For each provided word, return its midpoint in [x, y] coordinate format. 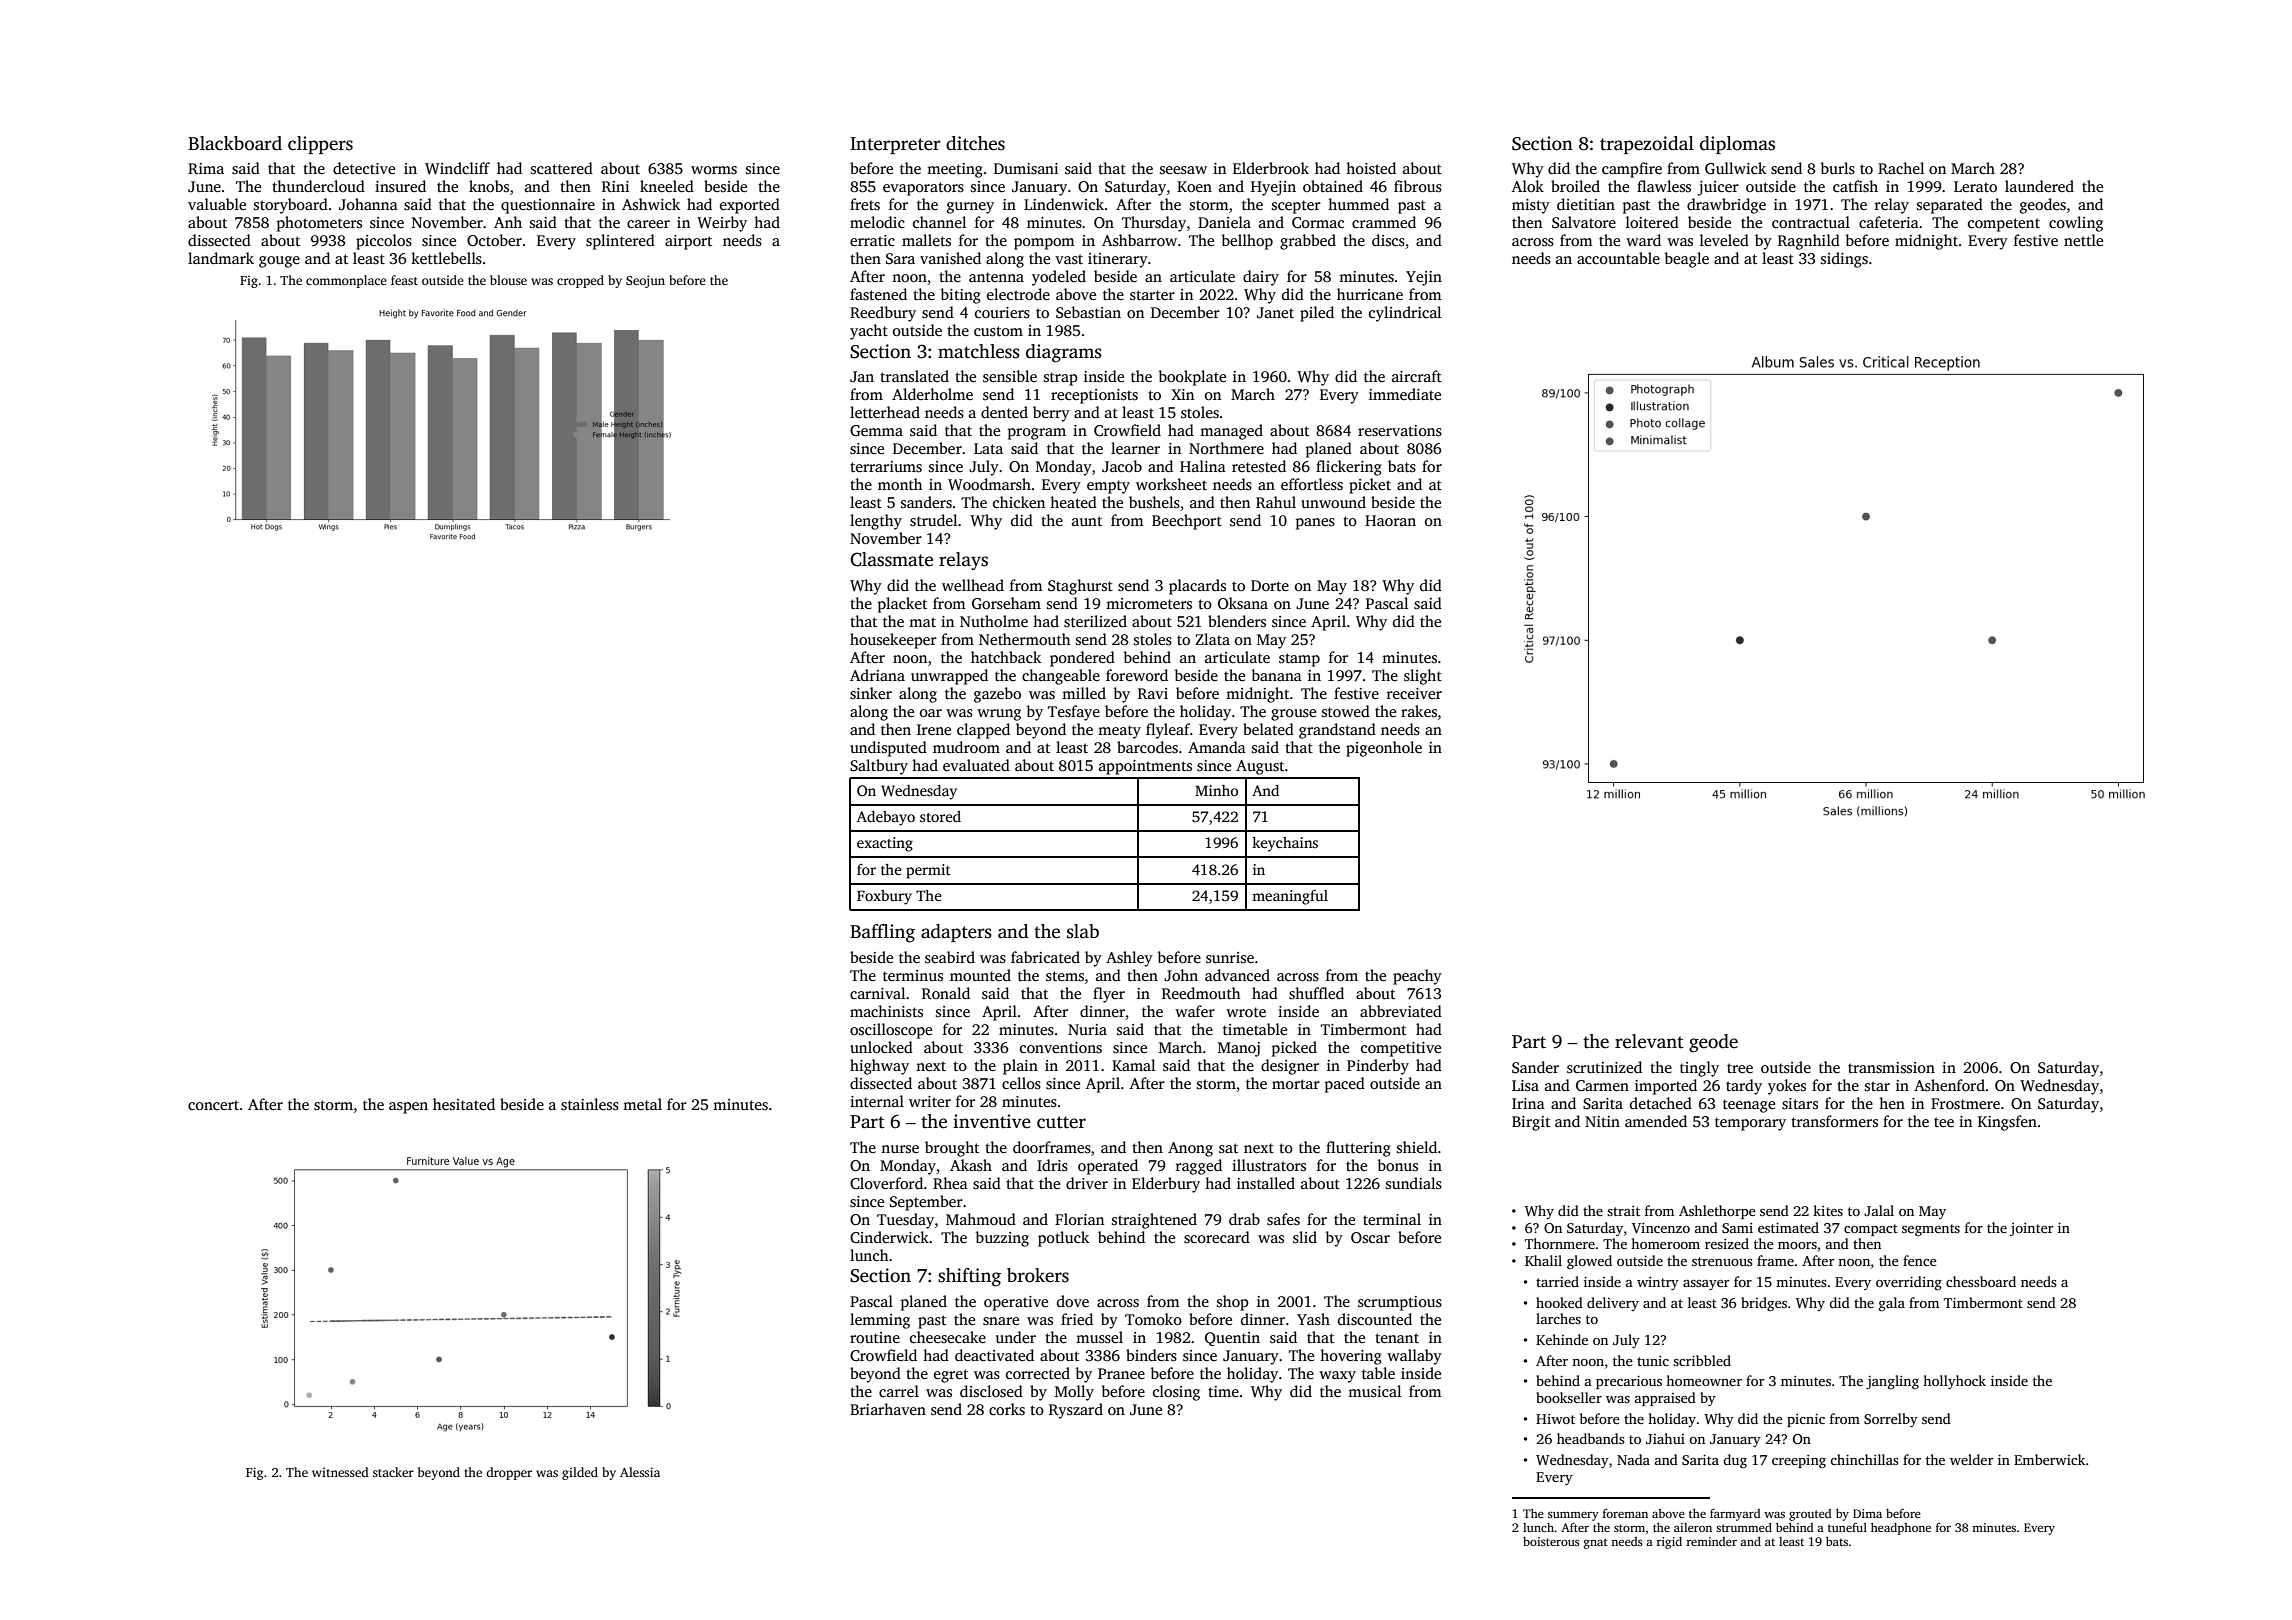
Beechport [1187, 522]
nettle [2083, 240]
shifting [969, 1277]
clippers [320, 145]
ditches [975, 143]
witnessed [340, 1472]
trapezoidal [1647, 145]
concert [213, 1105]
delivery [1613, 1304]
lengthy [876, 522]
